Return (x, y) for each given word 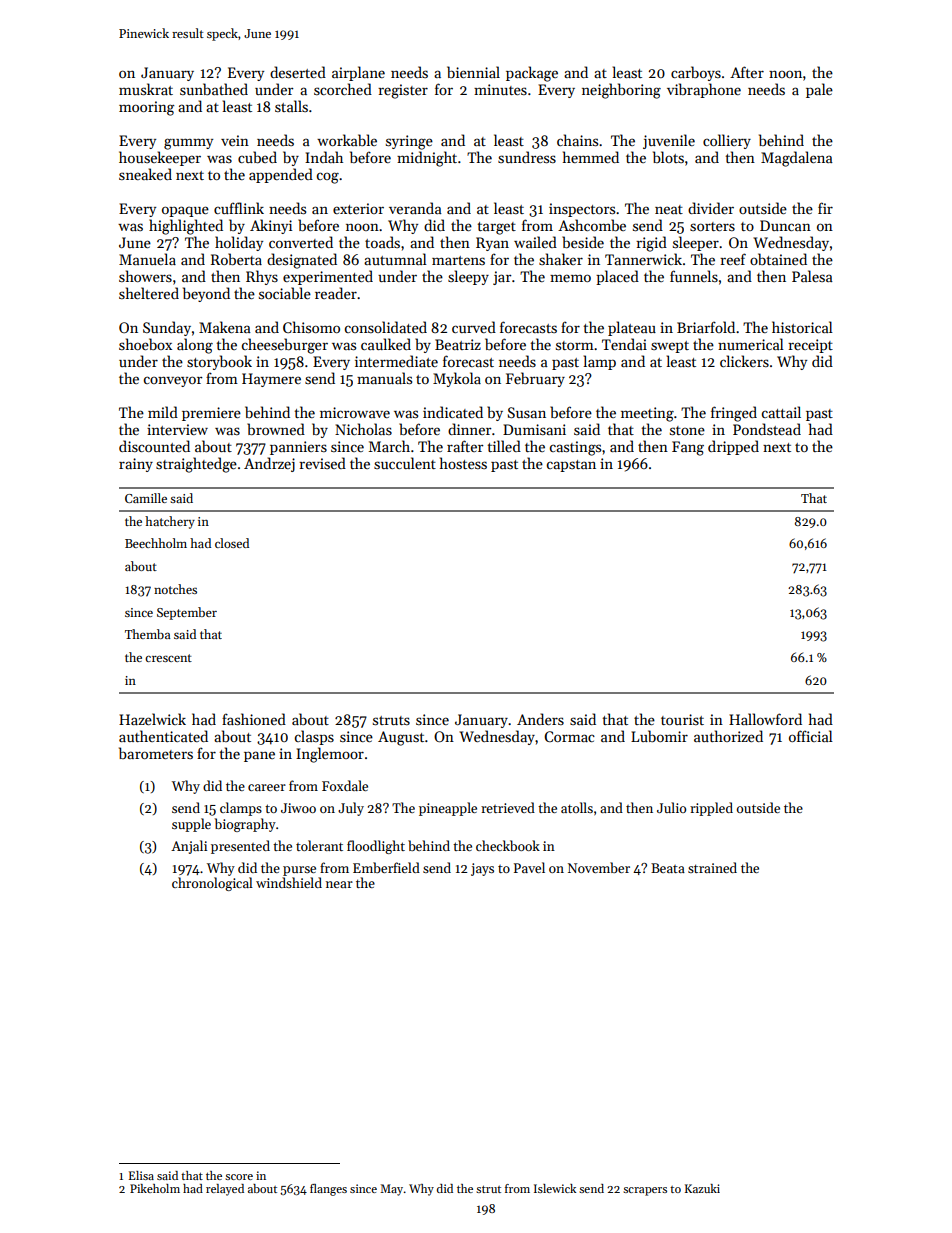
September (187, 613)
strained (712, 867)
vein (235, 140)
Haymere (271, 380)
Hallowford (765, 719)
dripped (733, 447)
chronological (212, 884)
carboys (696, 73)
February (535, 379)
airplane (358, 73)
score (239, 1177)
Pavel (529, 867)
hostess (463, 463)
